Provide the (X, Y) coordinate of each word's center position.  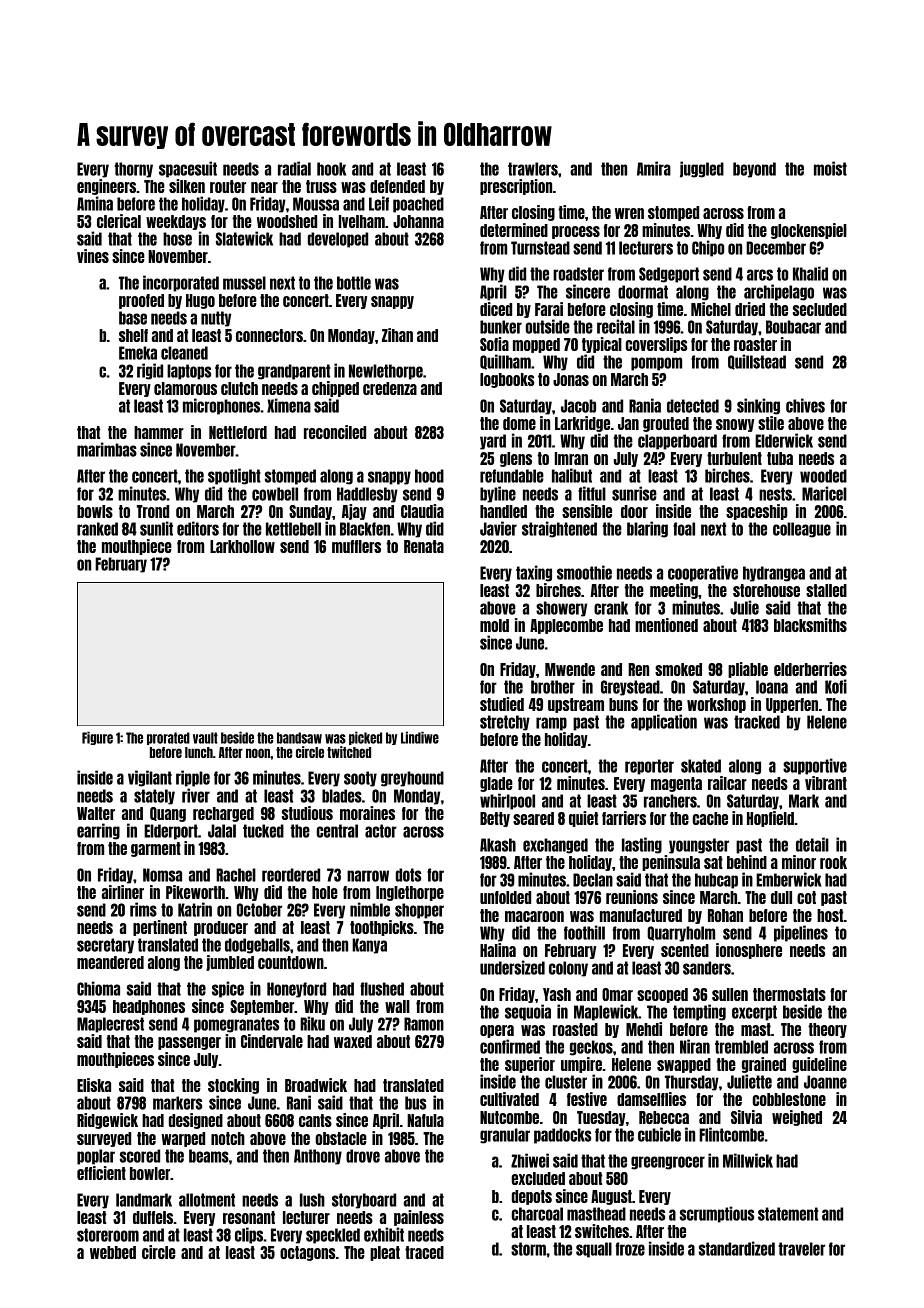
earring (98, 831)
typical (602, 345)
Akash (498, 845)
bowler (150, 1173)
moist (830, 168)
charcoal (537, 1214)
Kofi (836, 686)
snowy (735, 425)
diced (496, 309)
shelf (133, 335)
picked (365, 738)
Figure (97, 738)
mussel (244, 283)
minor (799, 862)
